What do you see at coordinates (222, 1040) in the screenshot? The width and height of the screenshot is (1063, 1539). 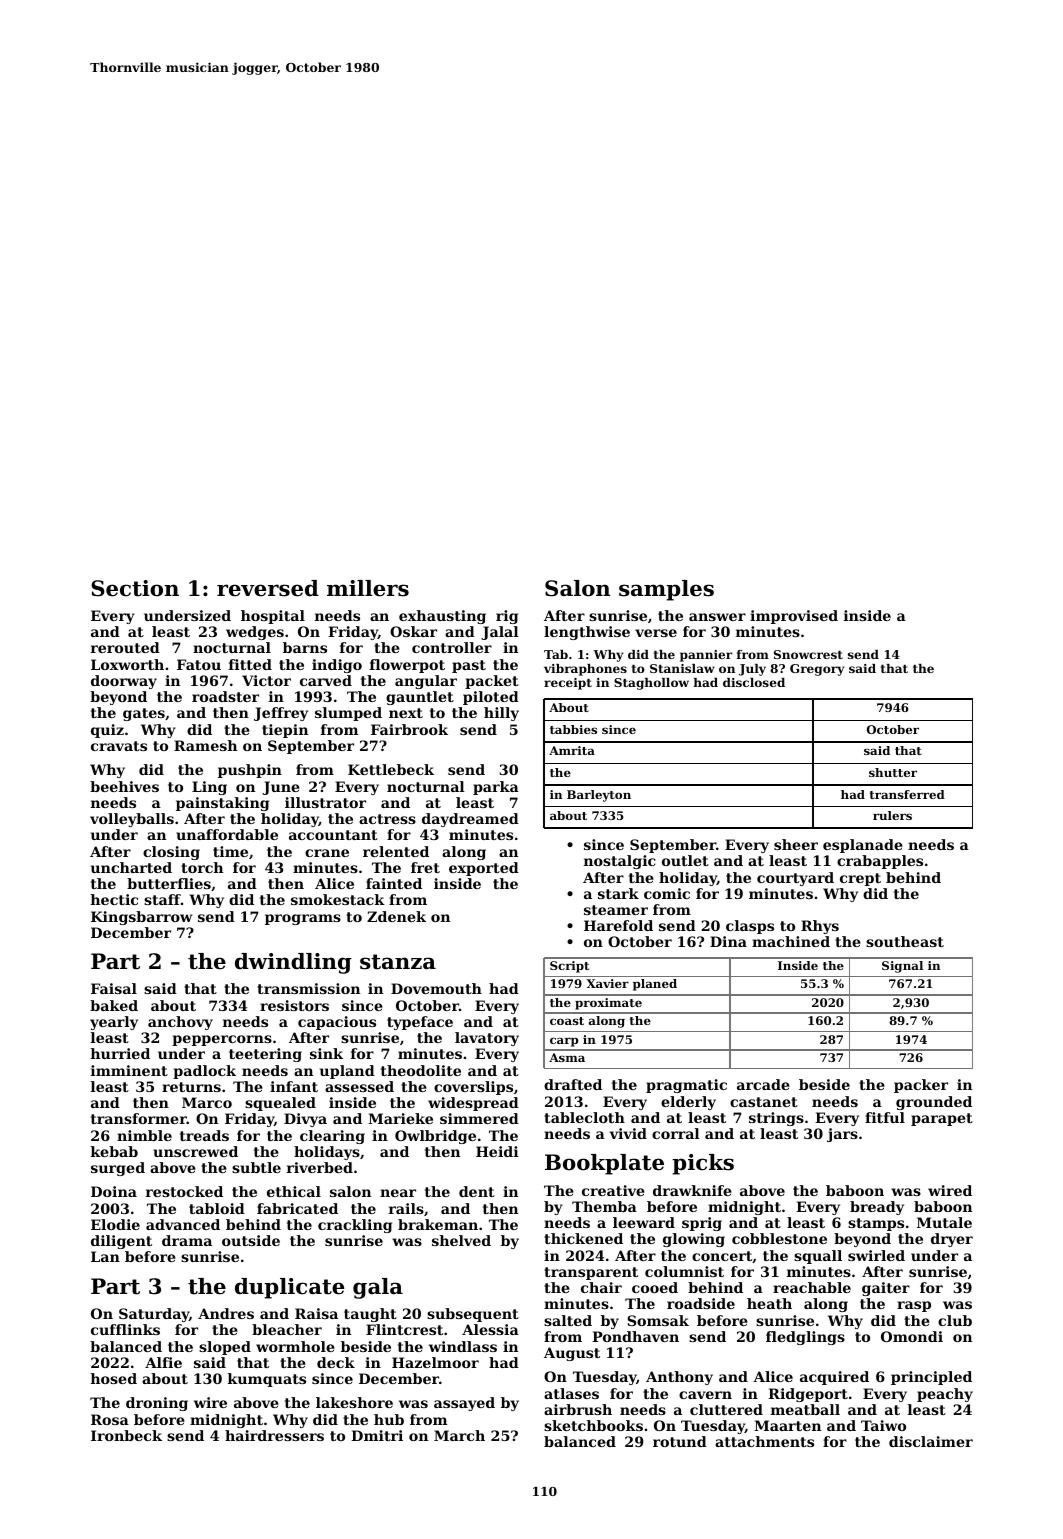 I see `peppercorns` at bounding box center [222, 1040].
